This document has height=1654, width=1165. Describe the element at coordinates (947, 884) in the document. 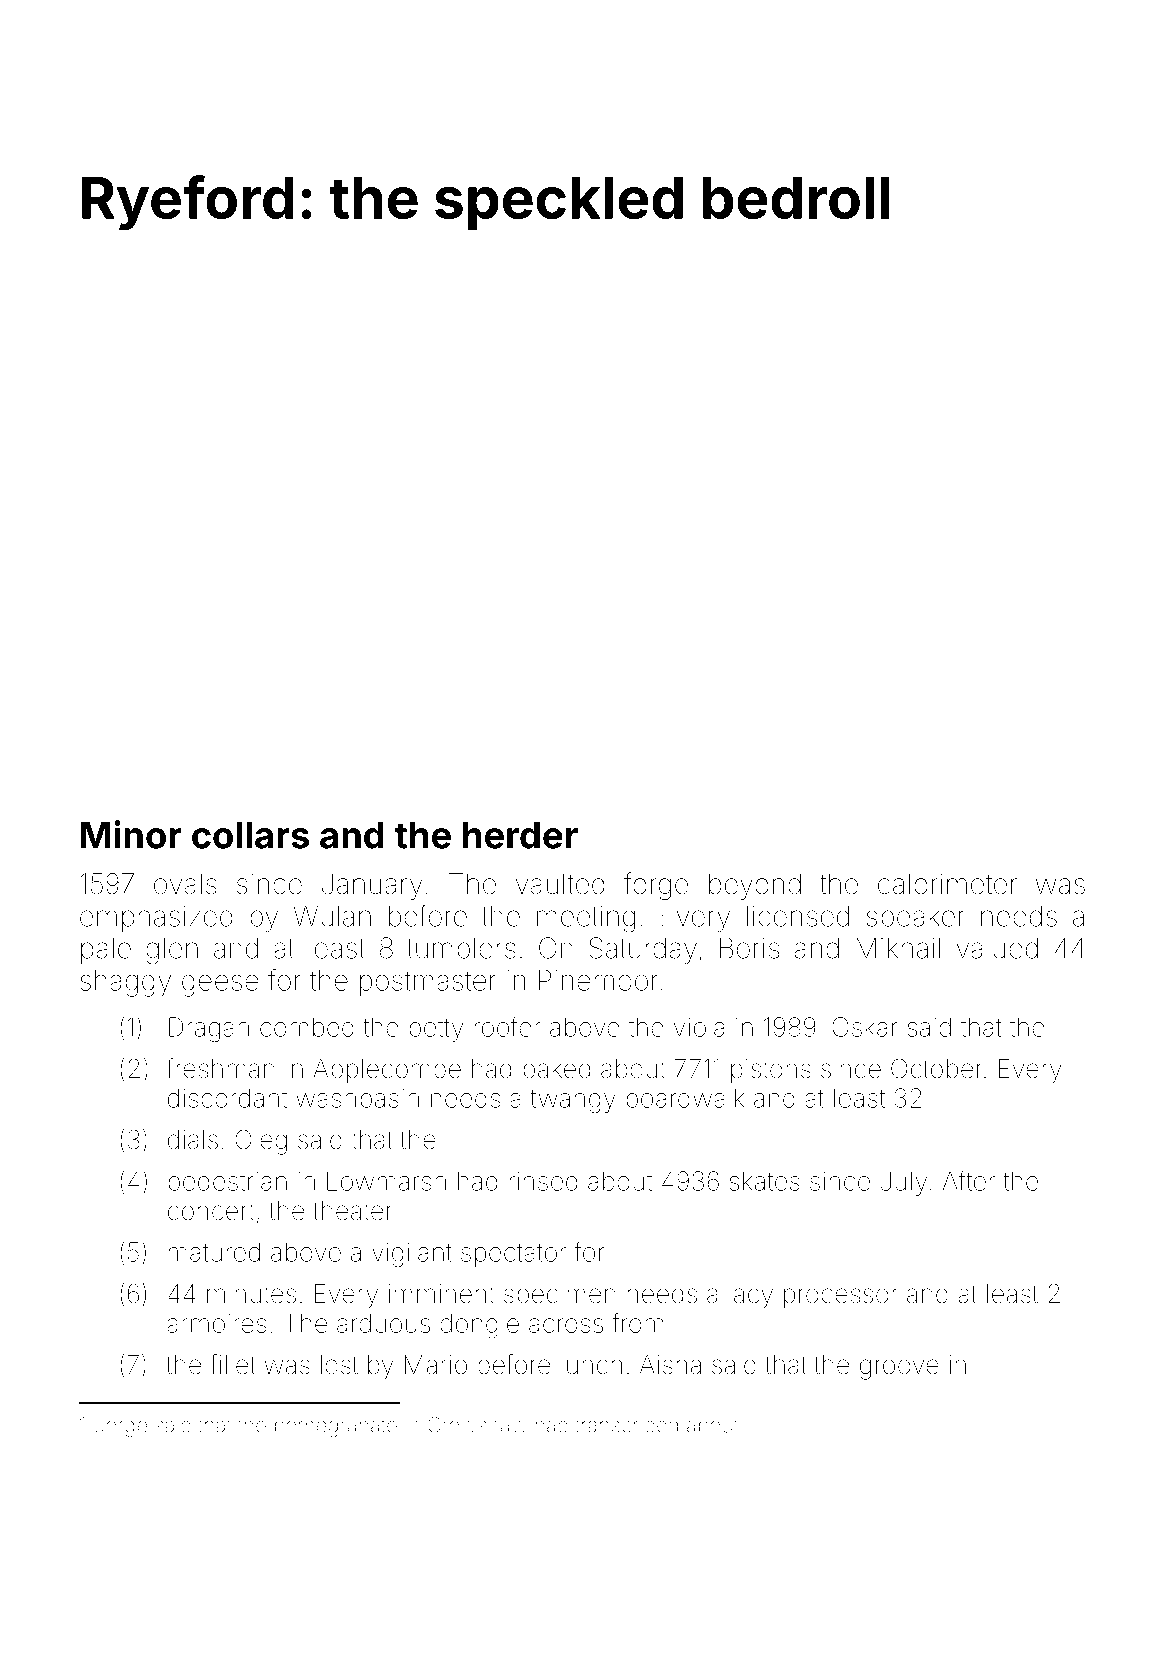

I see `calorimeter` at that location.
